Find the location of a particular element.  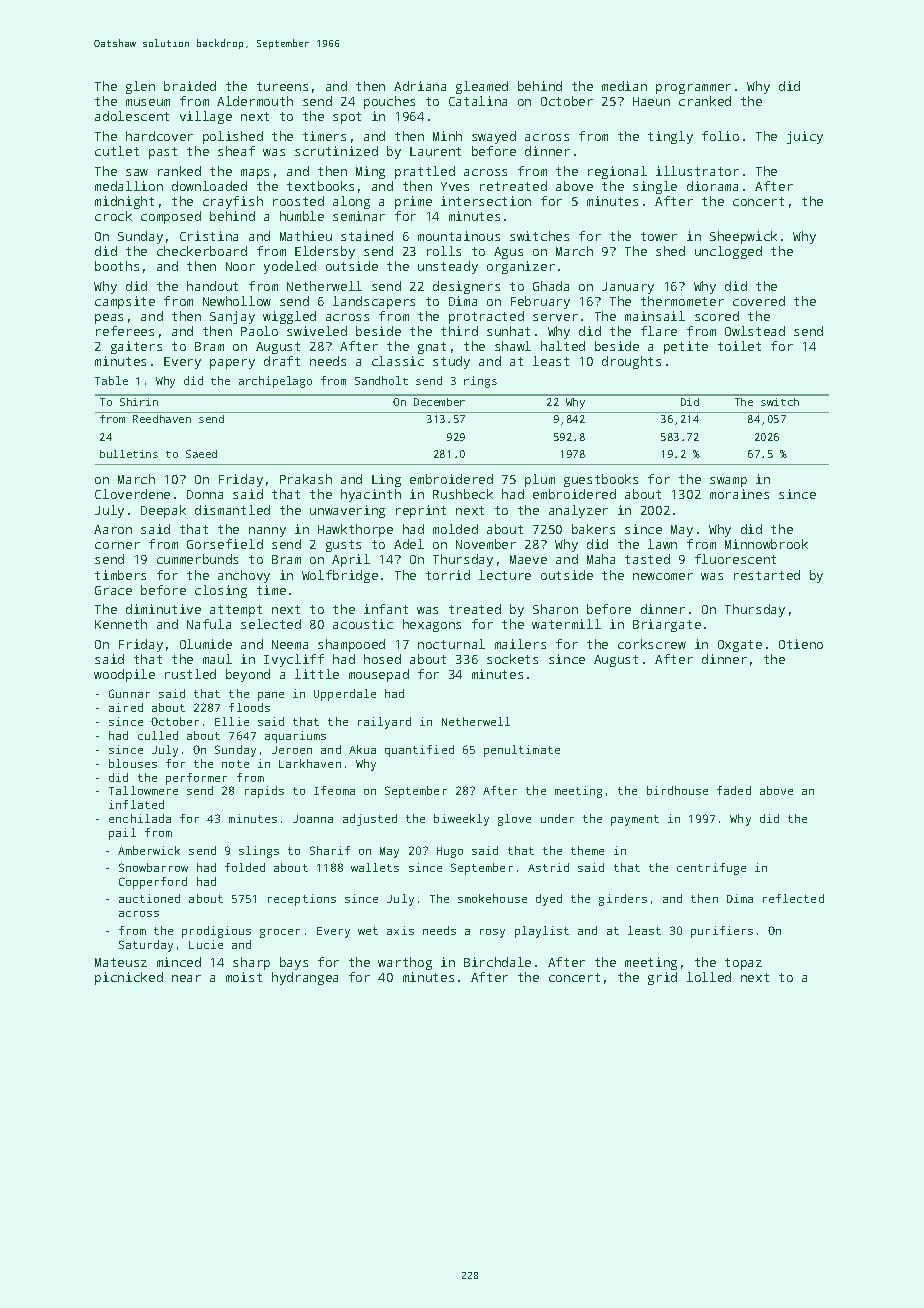

campsite is located at coordinates (125, 302).
